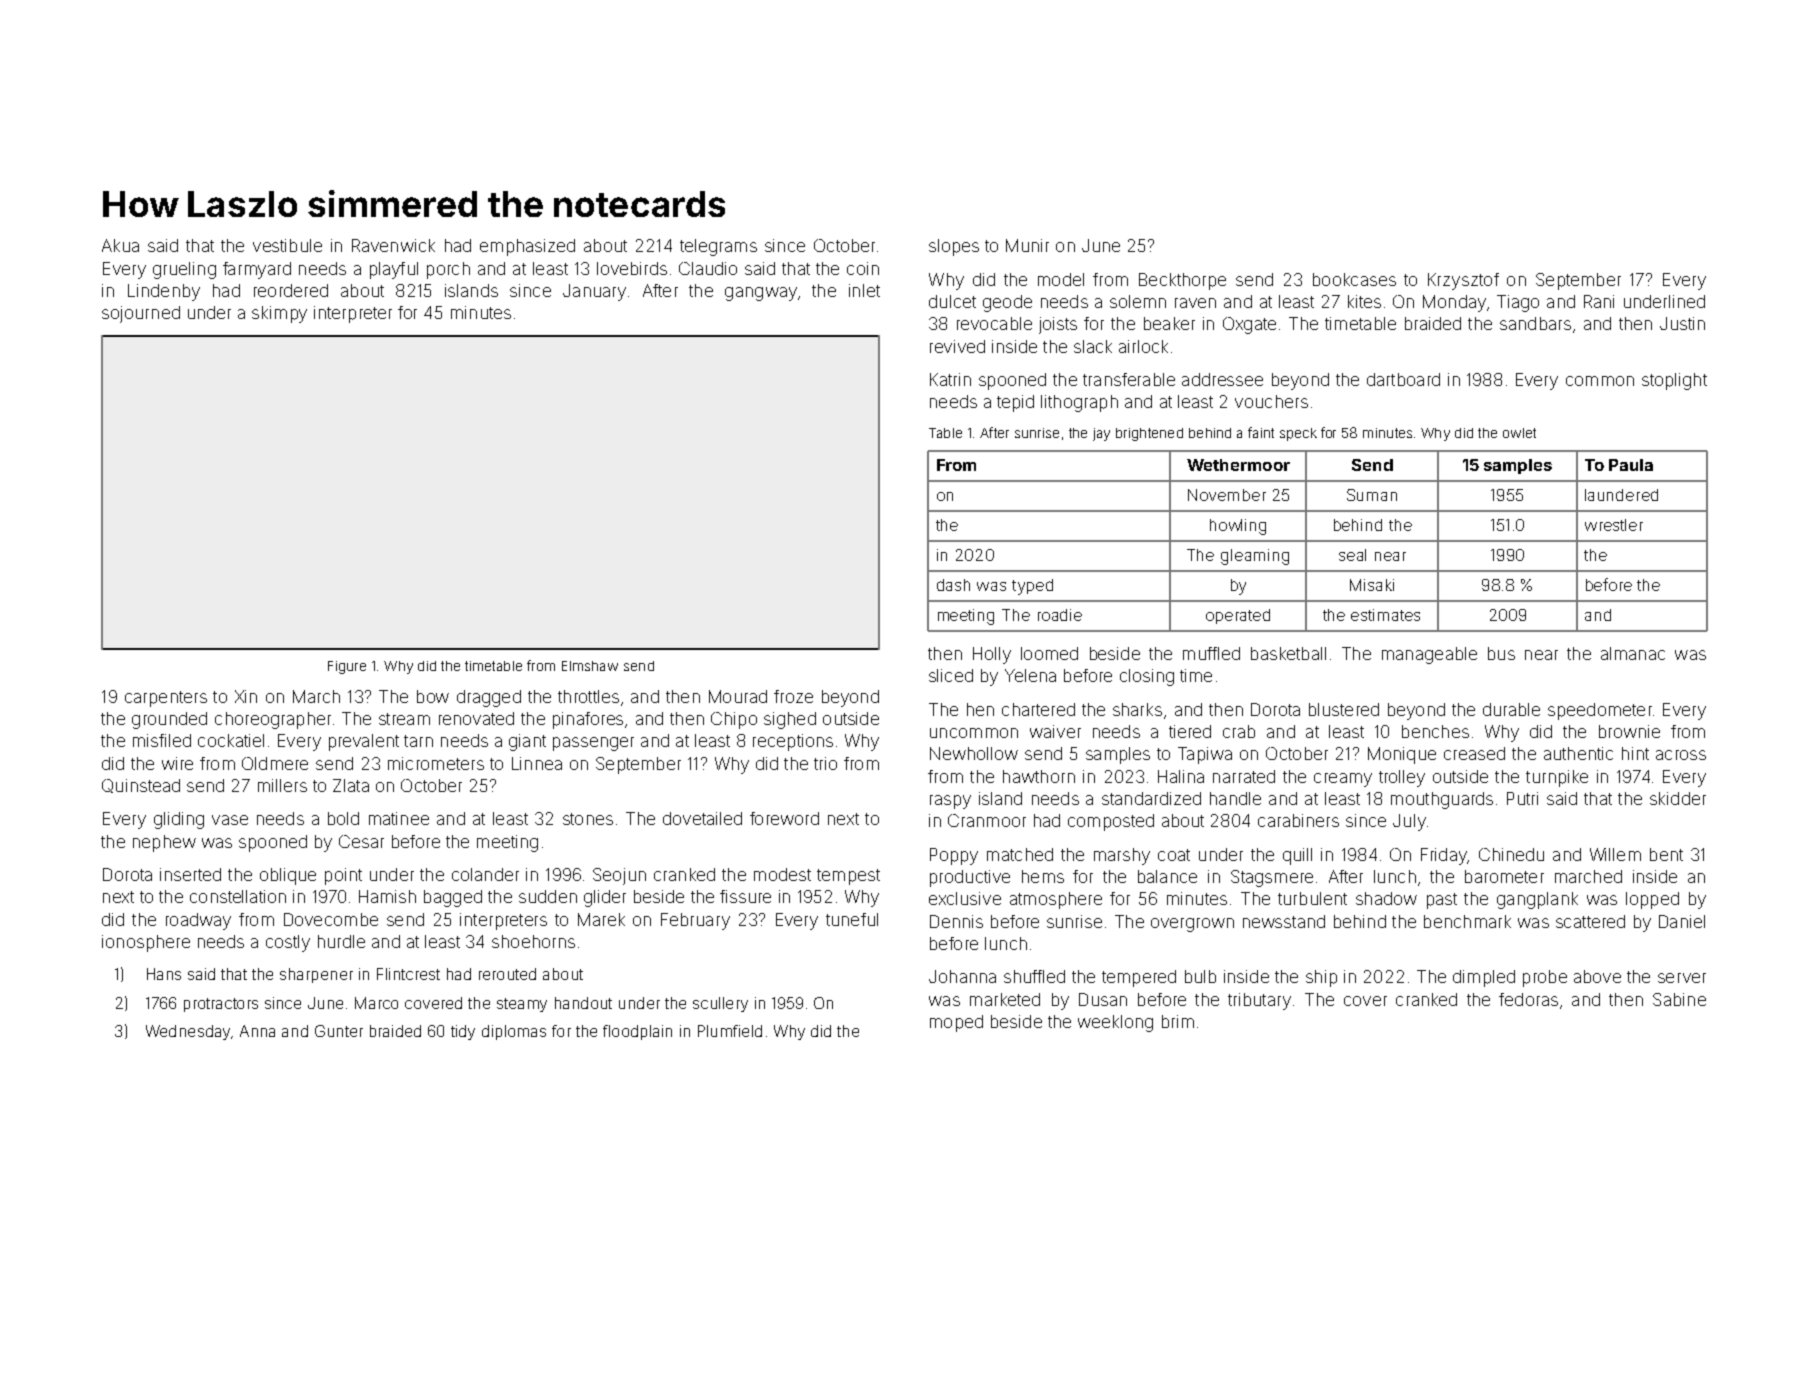  What do you see at coordinates (1674, 381) in the screenshot?
I see `stoplight` at bounding box center [1674, 381].
